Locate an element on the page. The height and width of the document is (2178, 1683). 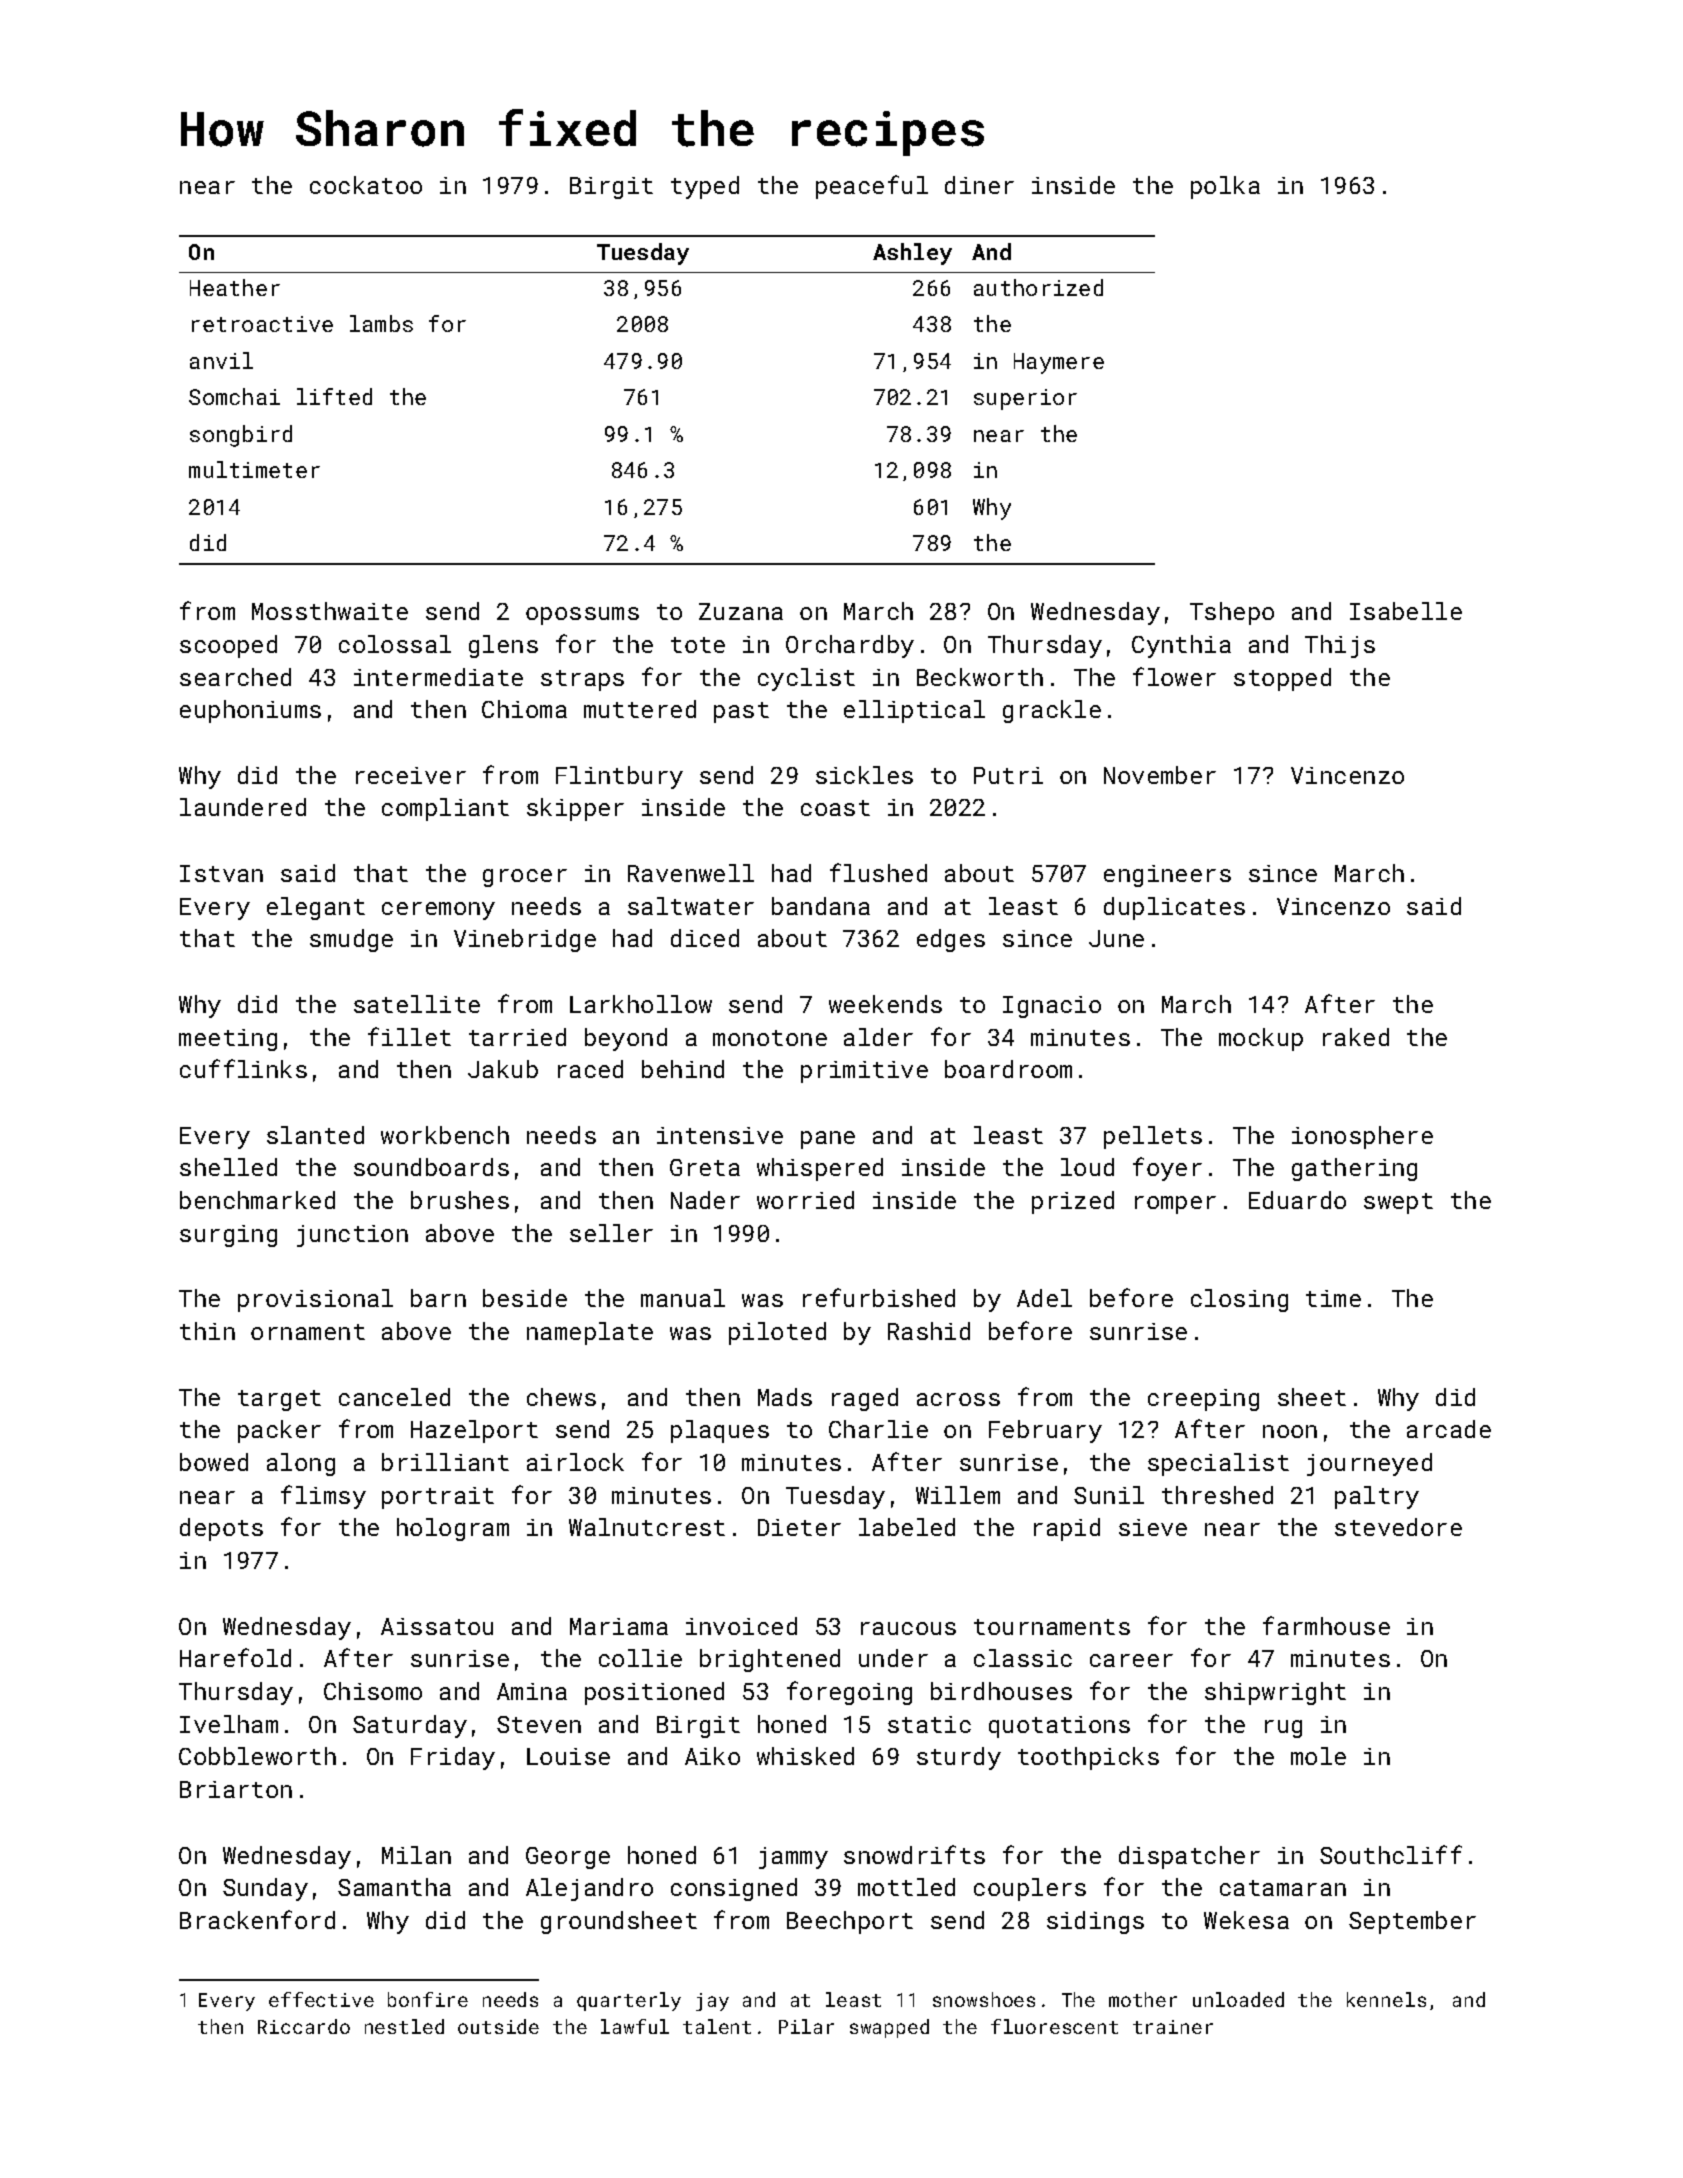
polka is located at coordinates (1225, 187).
